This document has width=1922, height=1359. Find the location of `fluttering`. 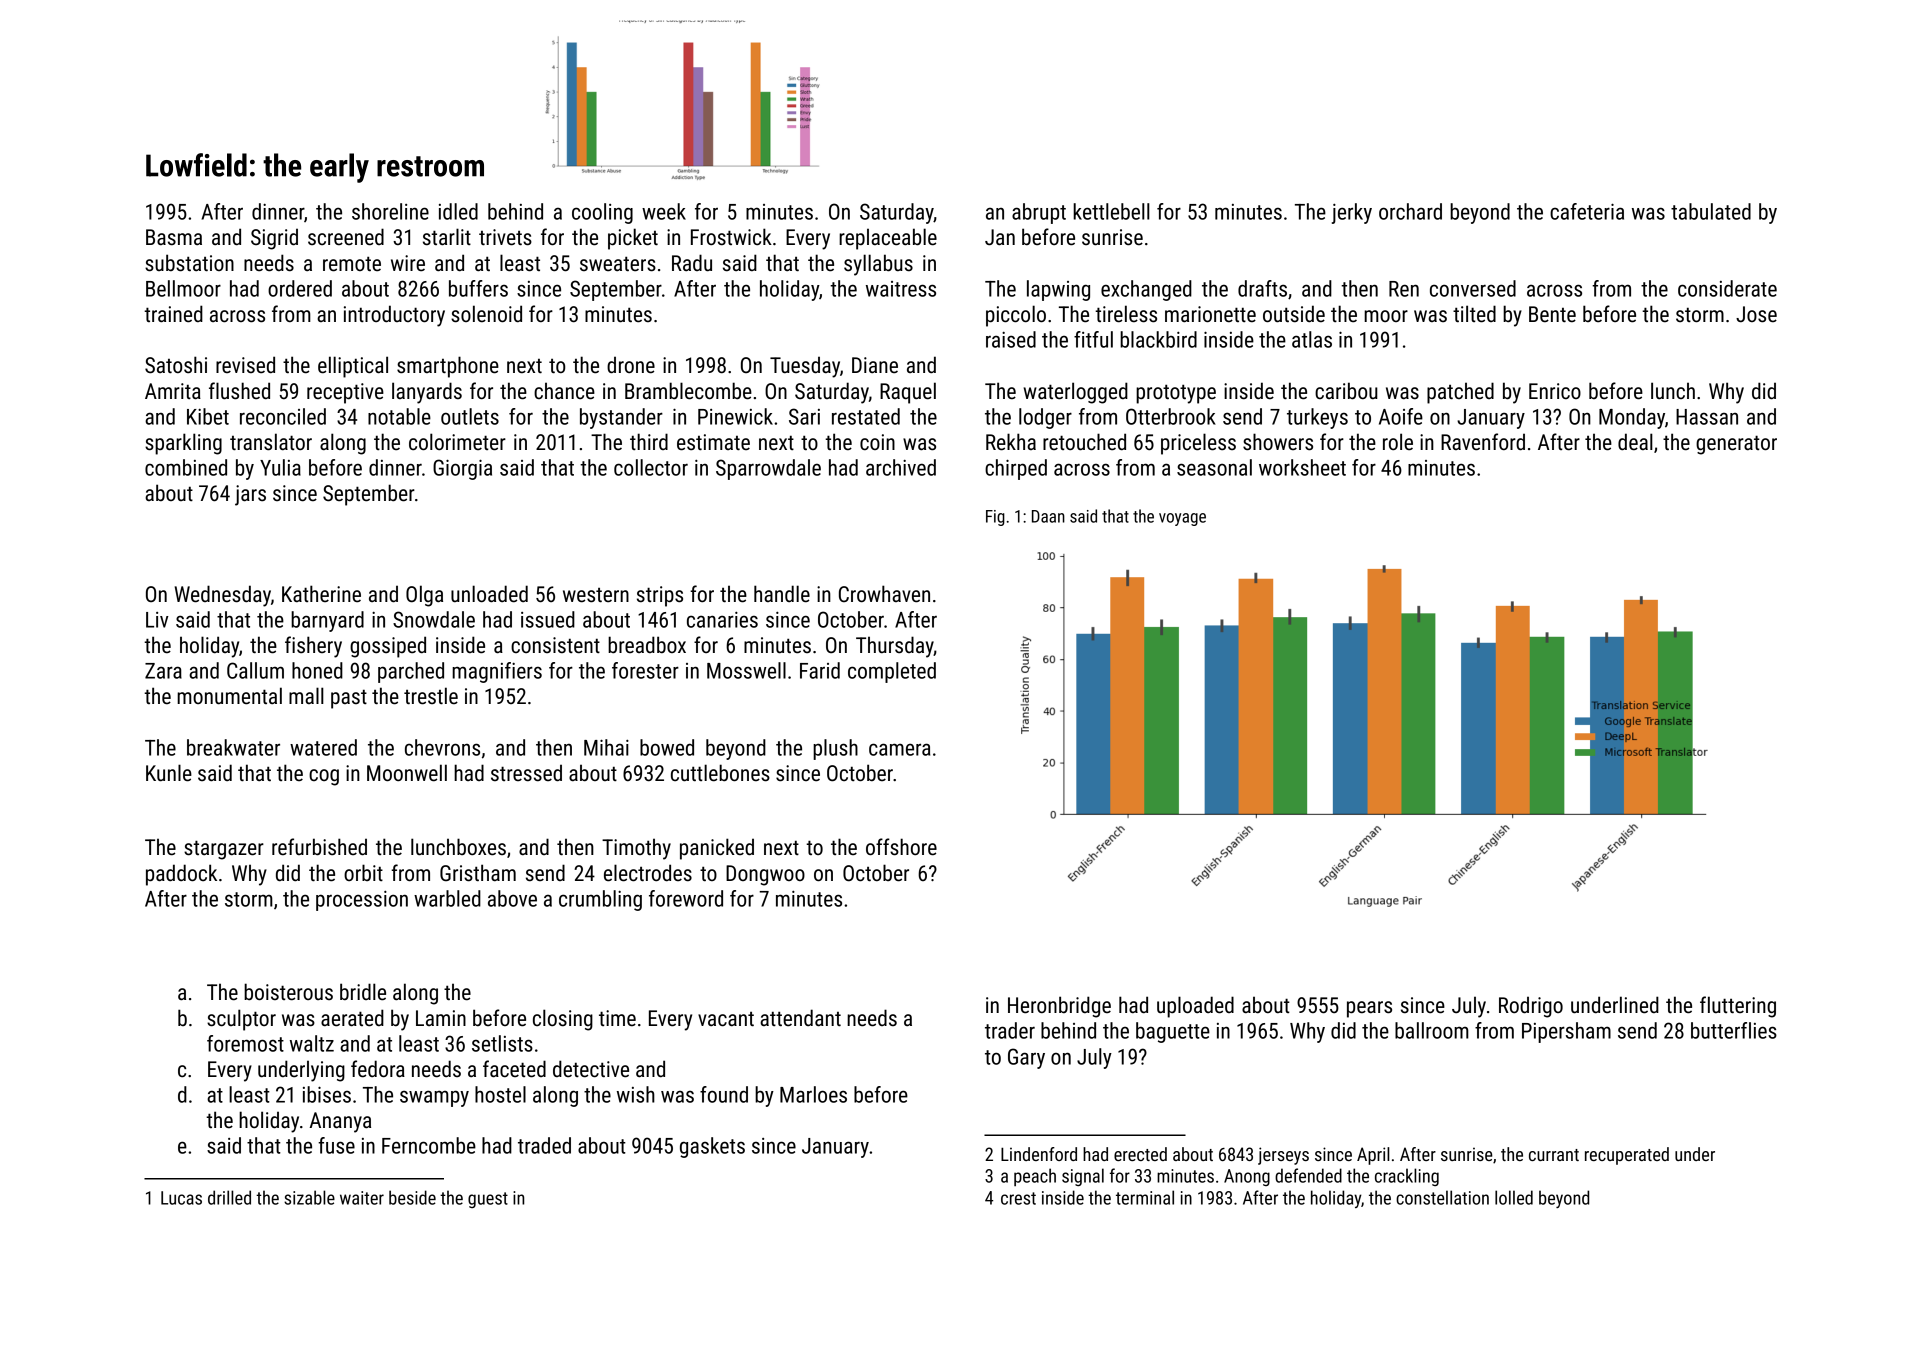

fluttering is located at coordinates (1738, 1007).
